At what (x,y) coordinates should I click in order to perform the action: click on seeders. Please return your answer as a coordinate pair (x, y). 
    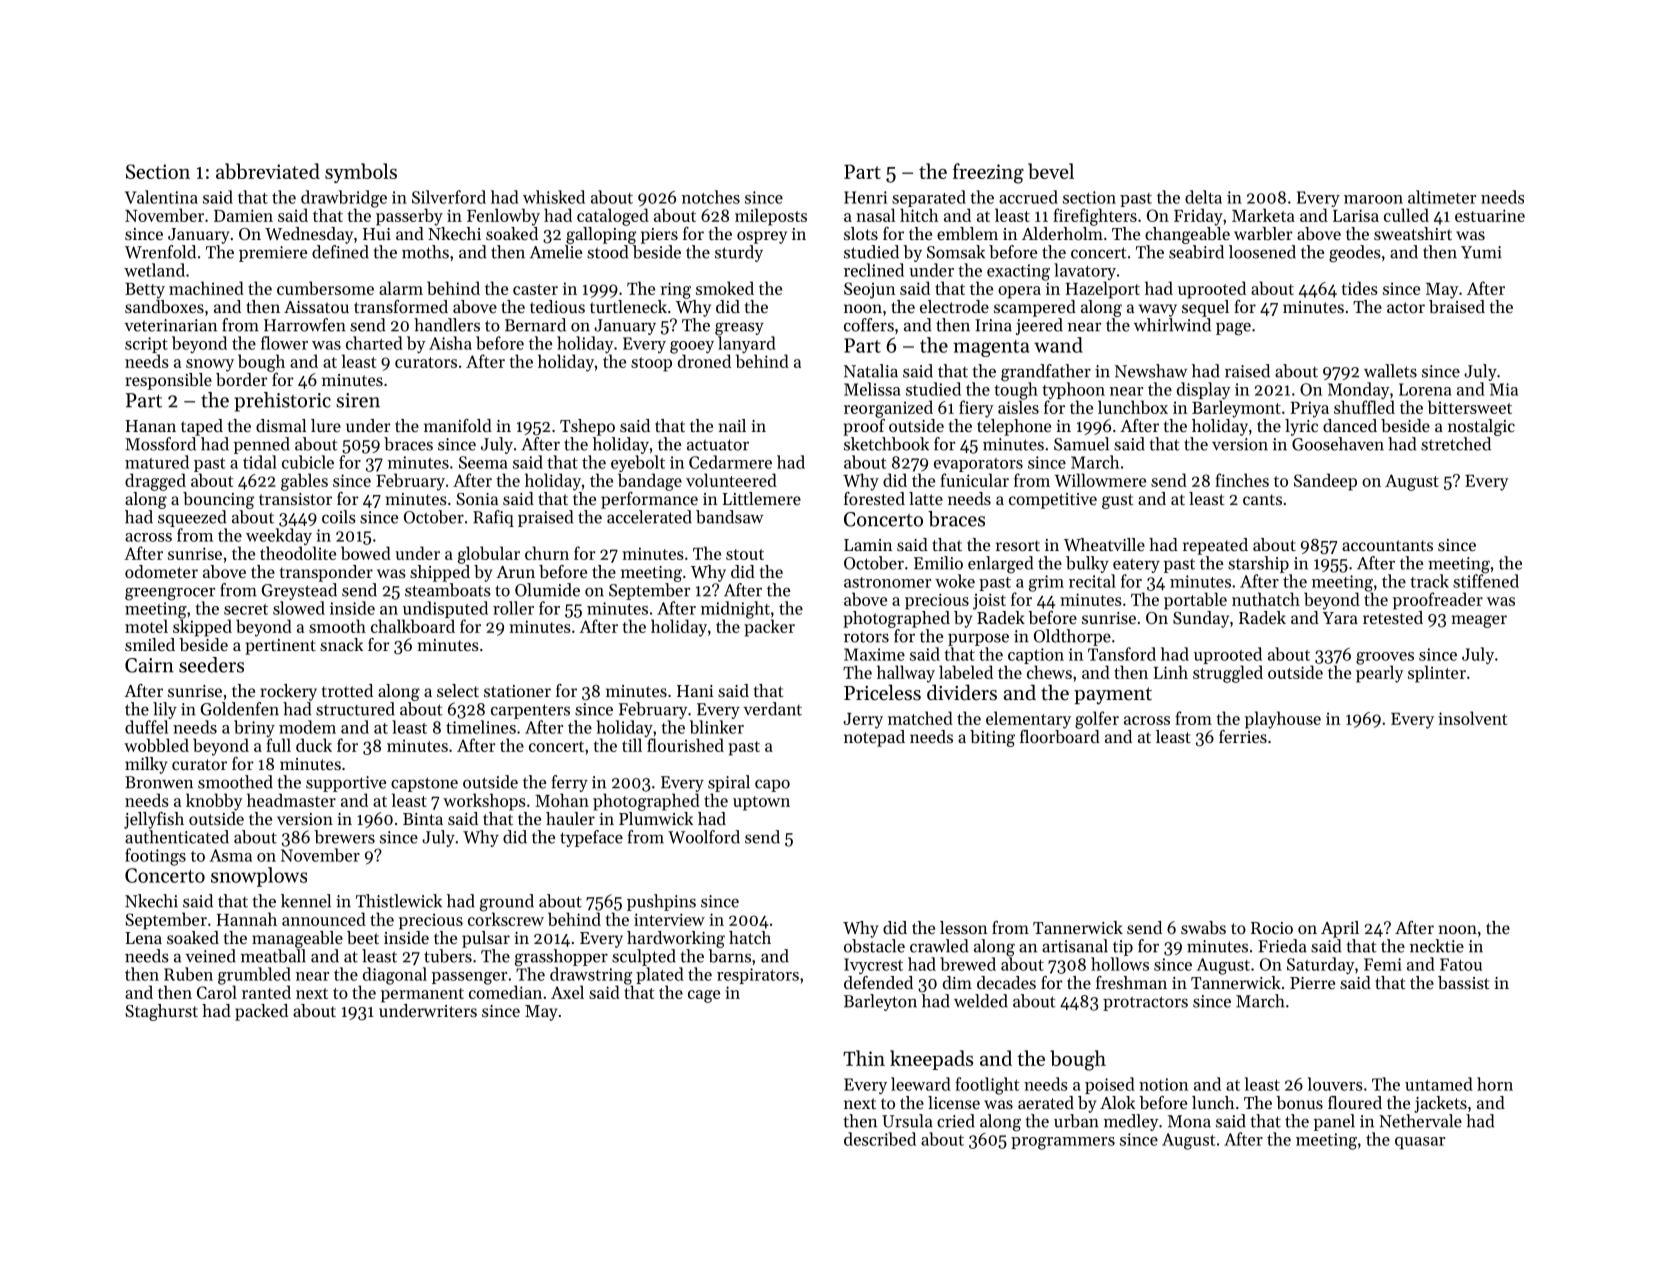
    Looking at the image, I should click on (211, 665).
